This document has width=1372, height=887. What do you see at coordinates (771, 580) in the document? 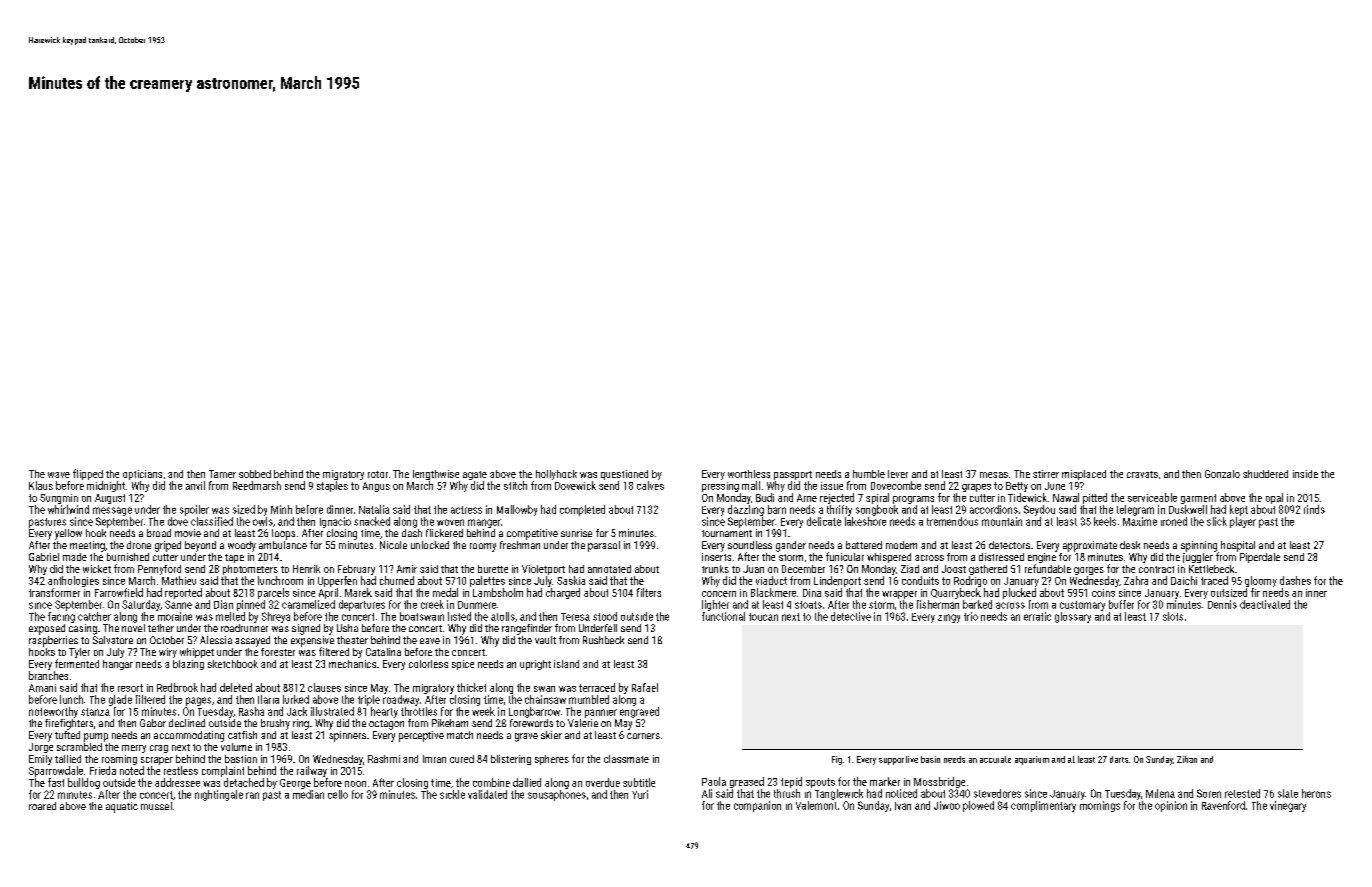
I see `viaduct` at bounding box center [771, 580].
